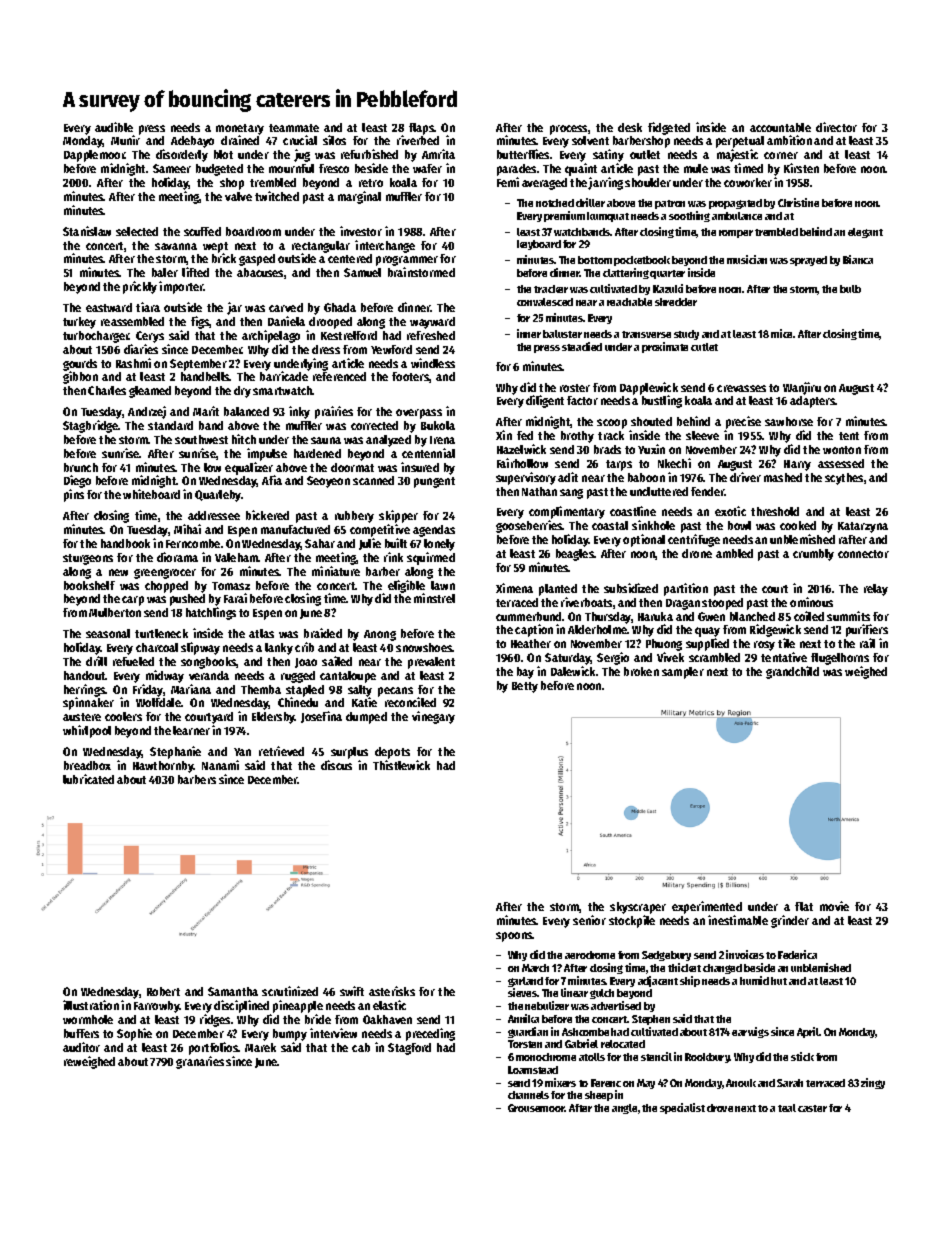 This document has height=1233, width=952. Describe the element at coordinates (558, 590) in the document. I see `planted` at that location.
